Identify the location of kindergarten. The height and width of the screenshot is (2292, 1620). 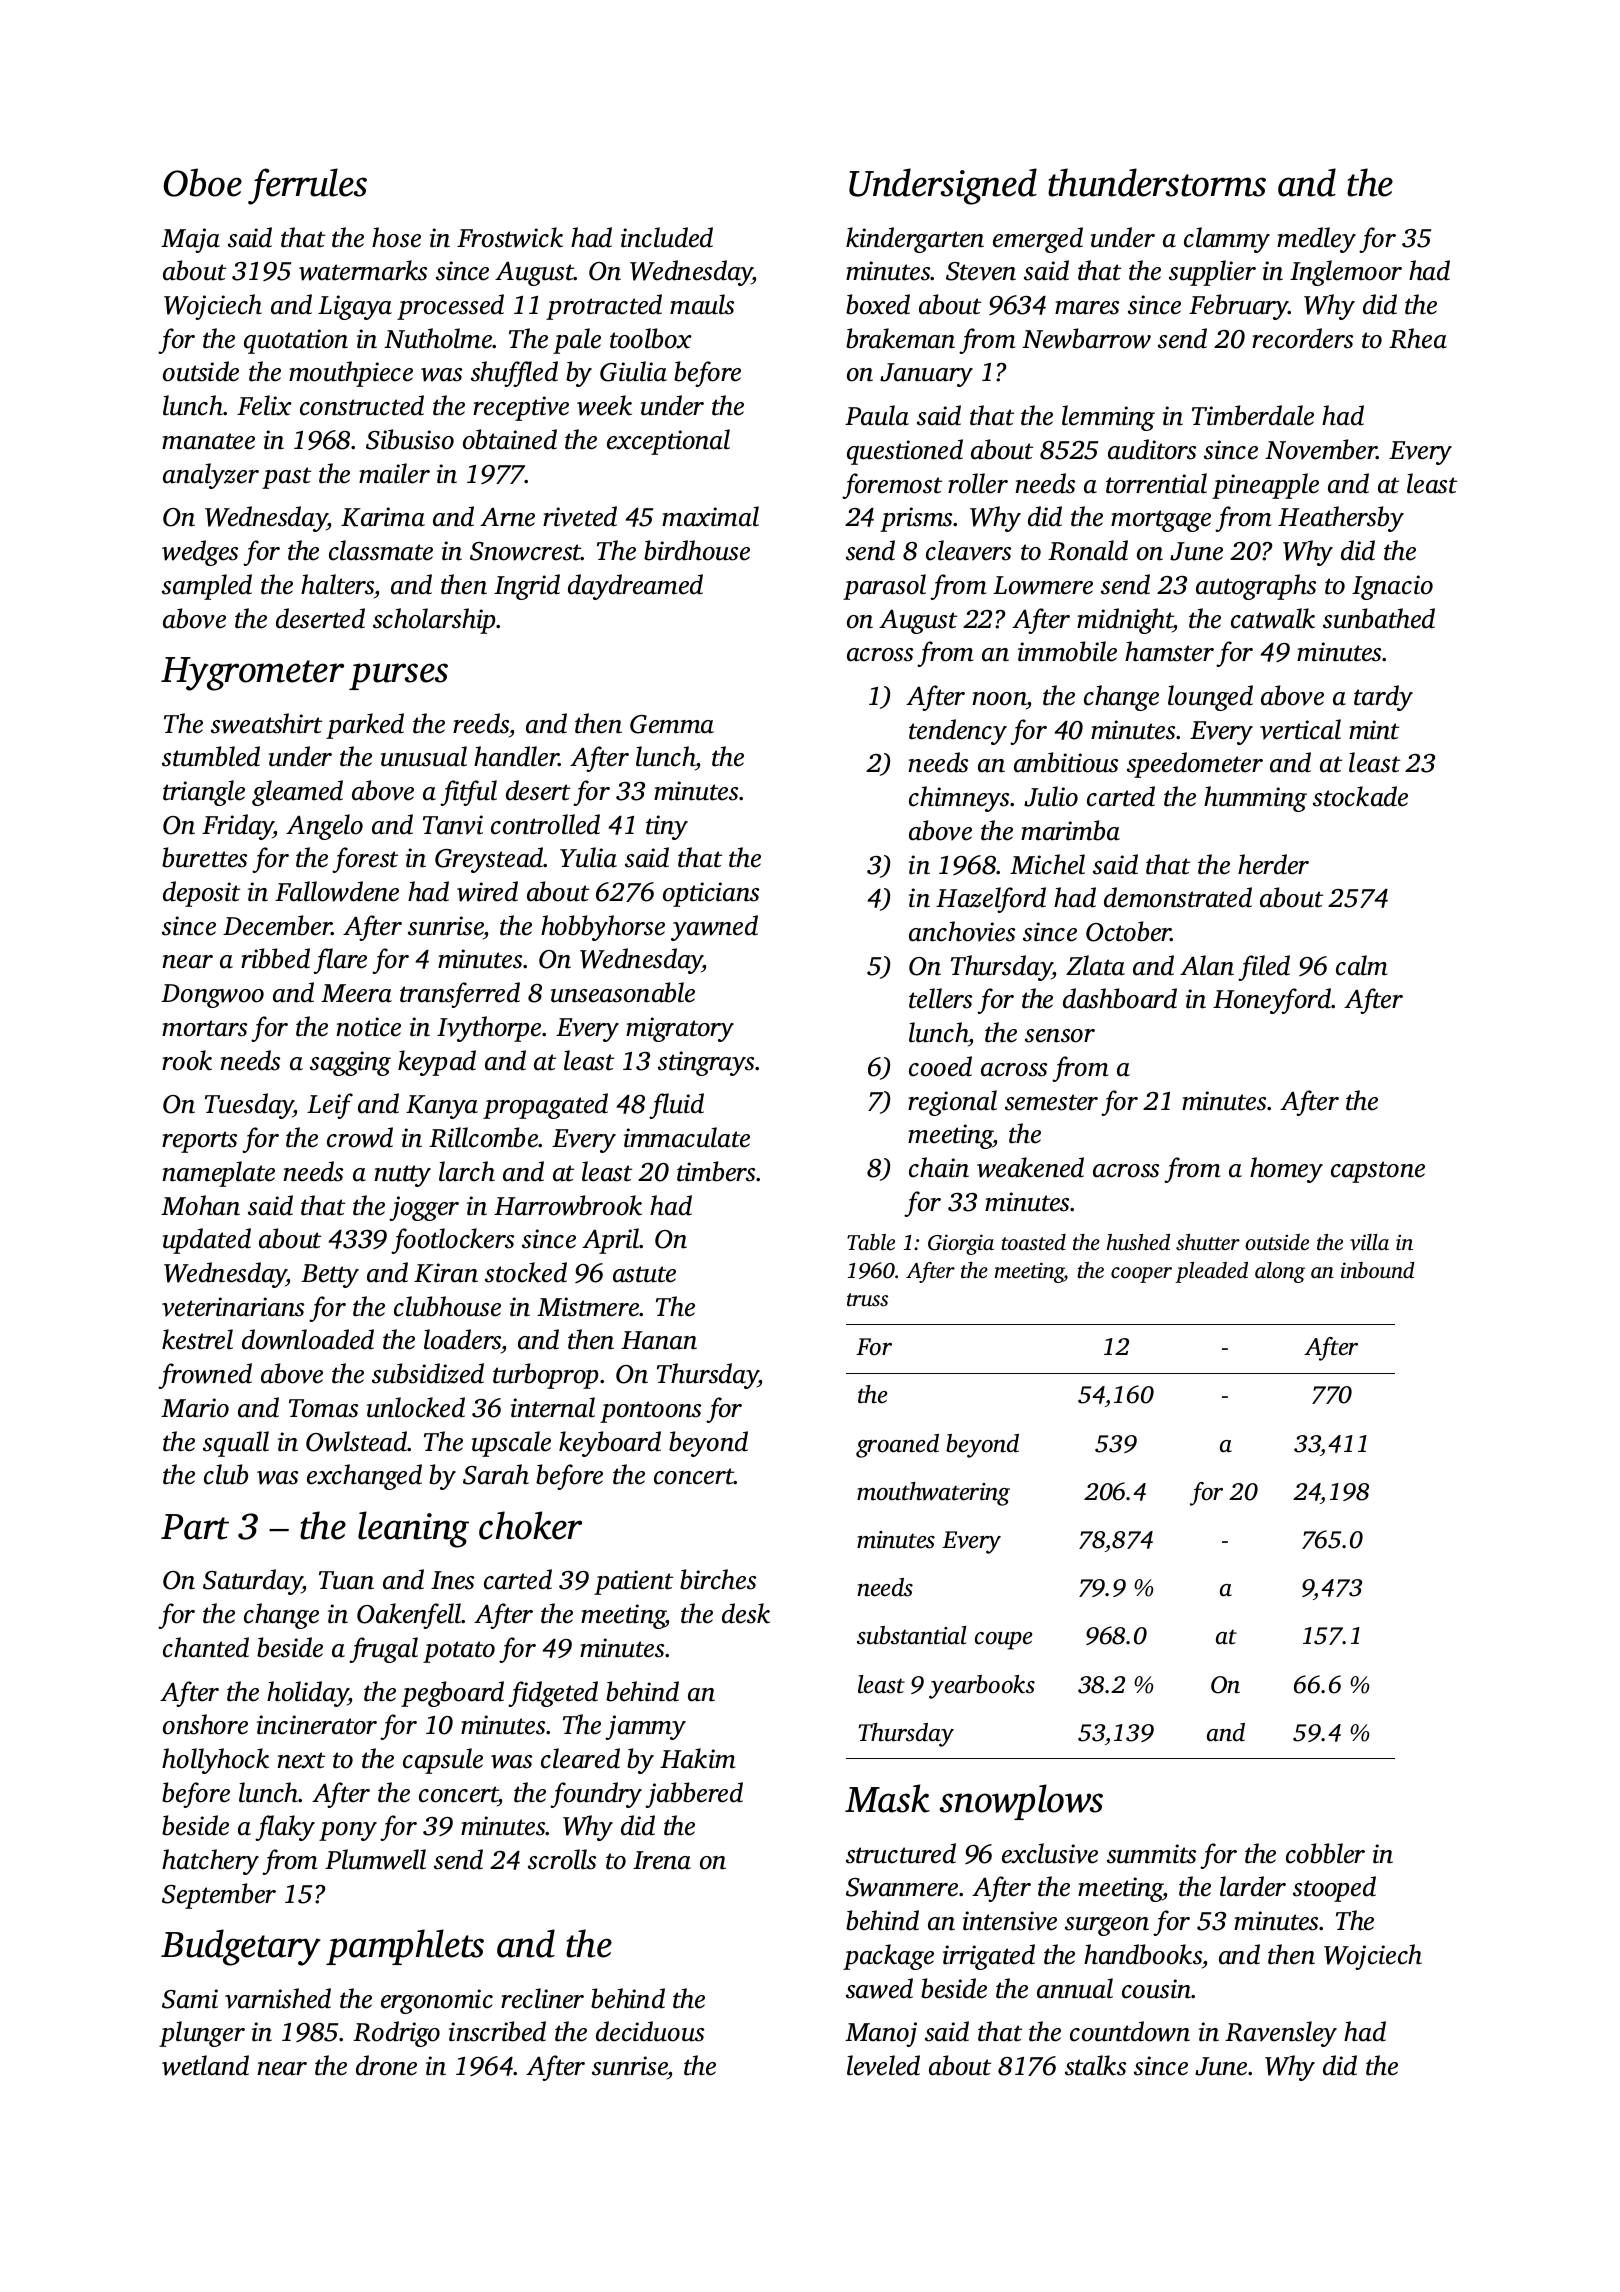
(915, 240).
